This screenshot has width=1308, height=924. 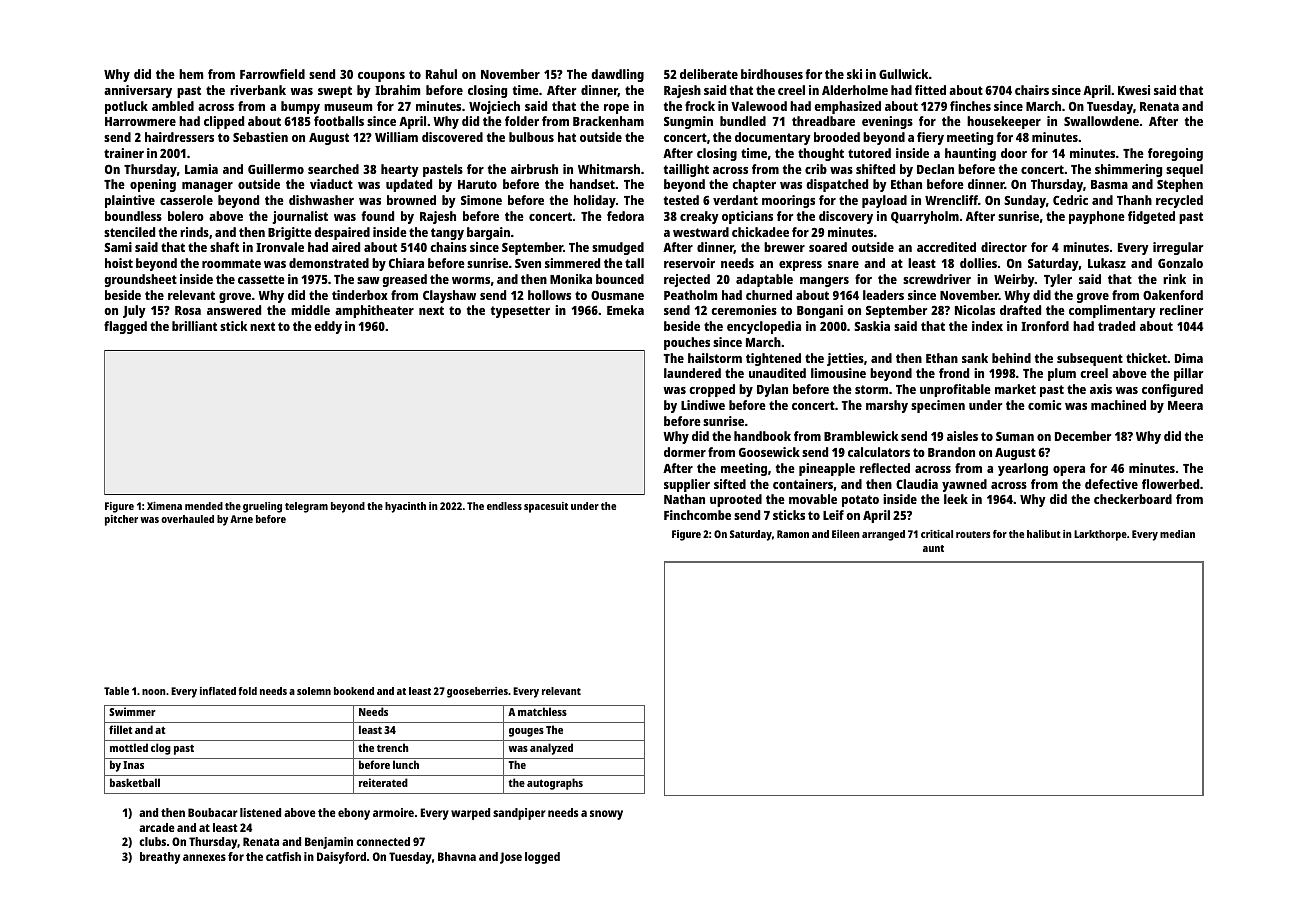 I want to click on cropped, so click(x=712, y=390).
